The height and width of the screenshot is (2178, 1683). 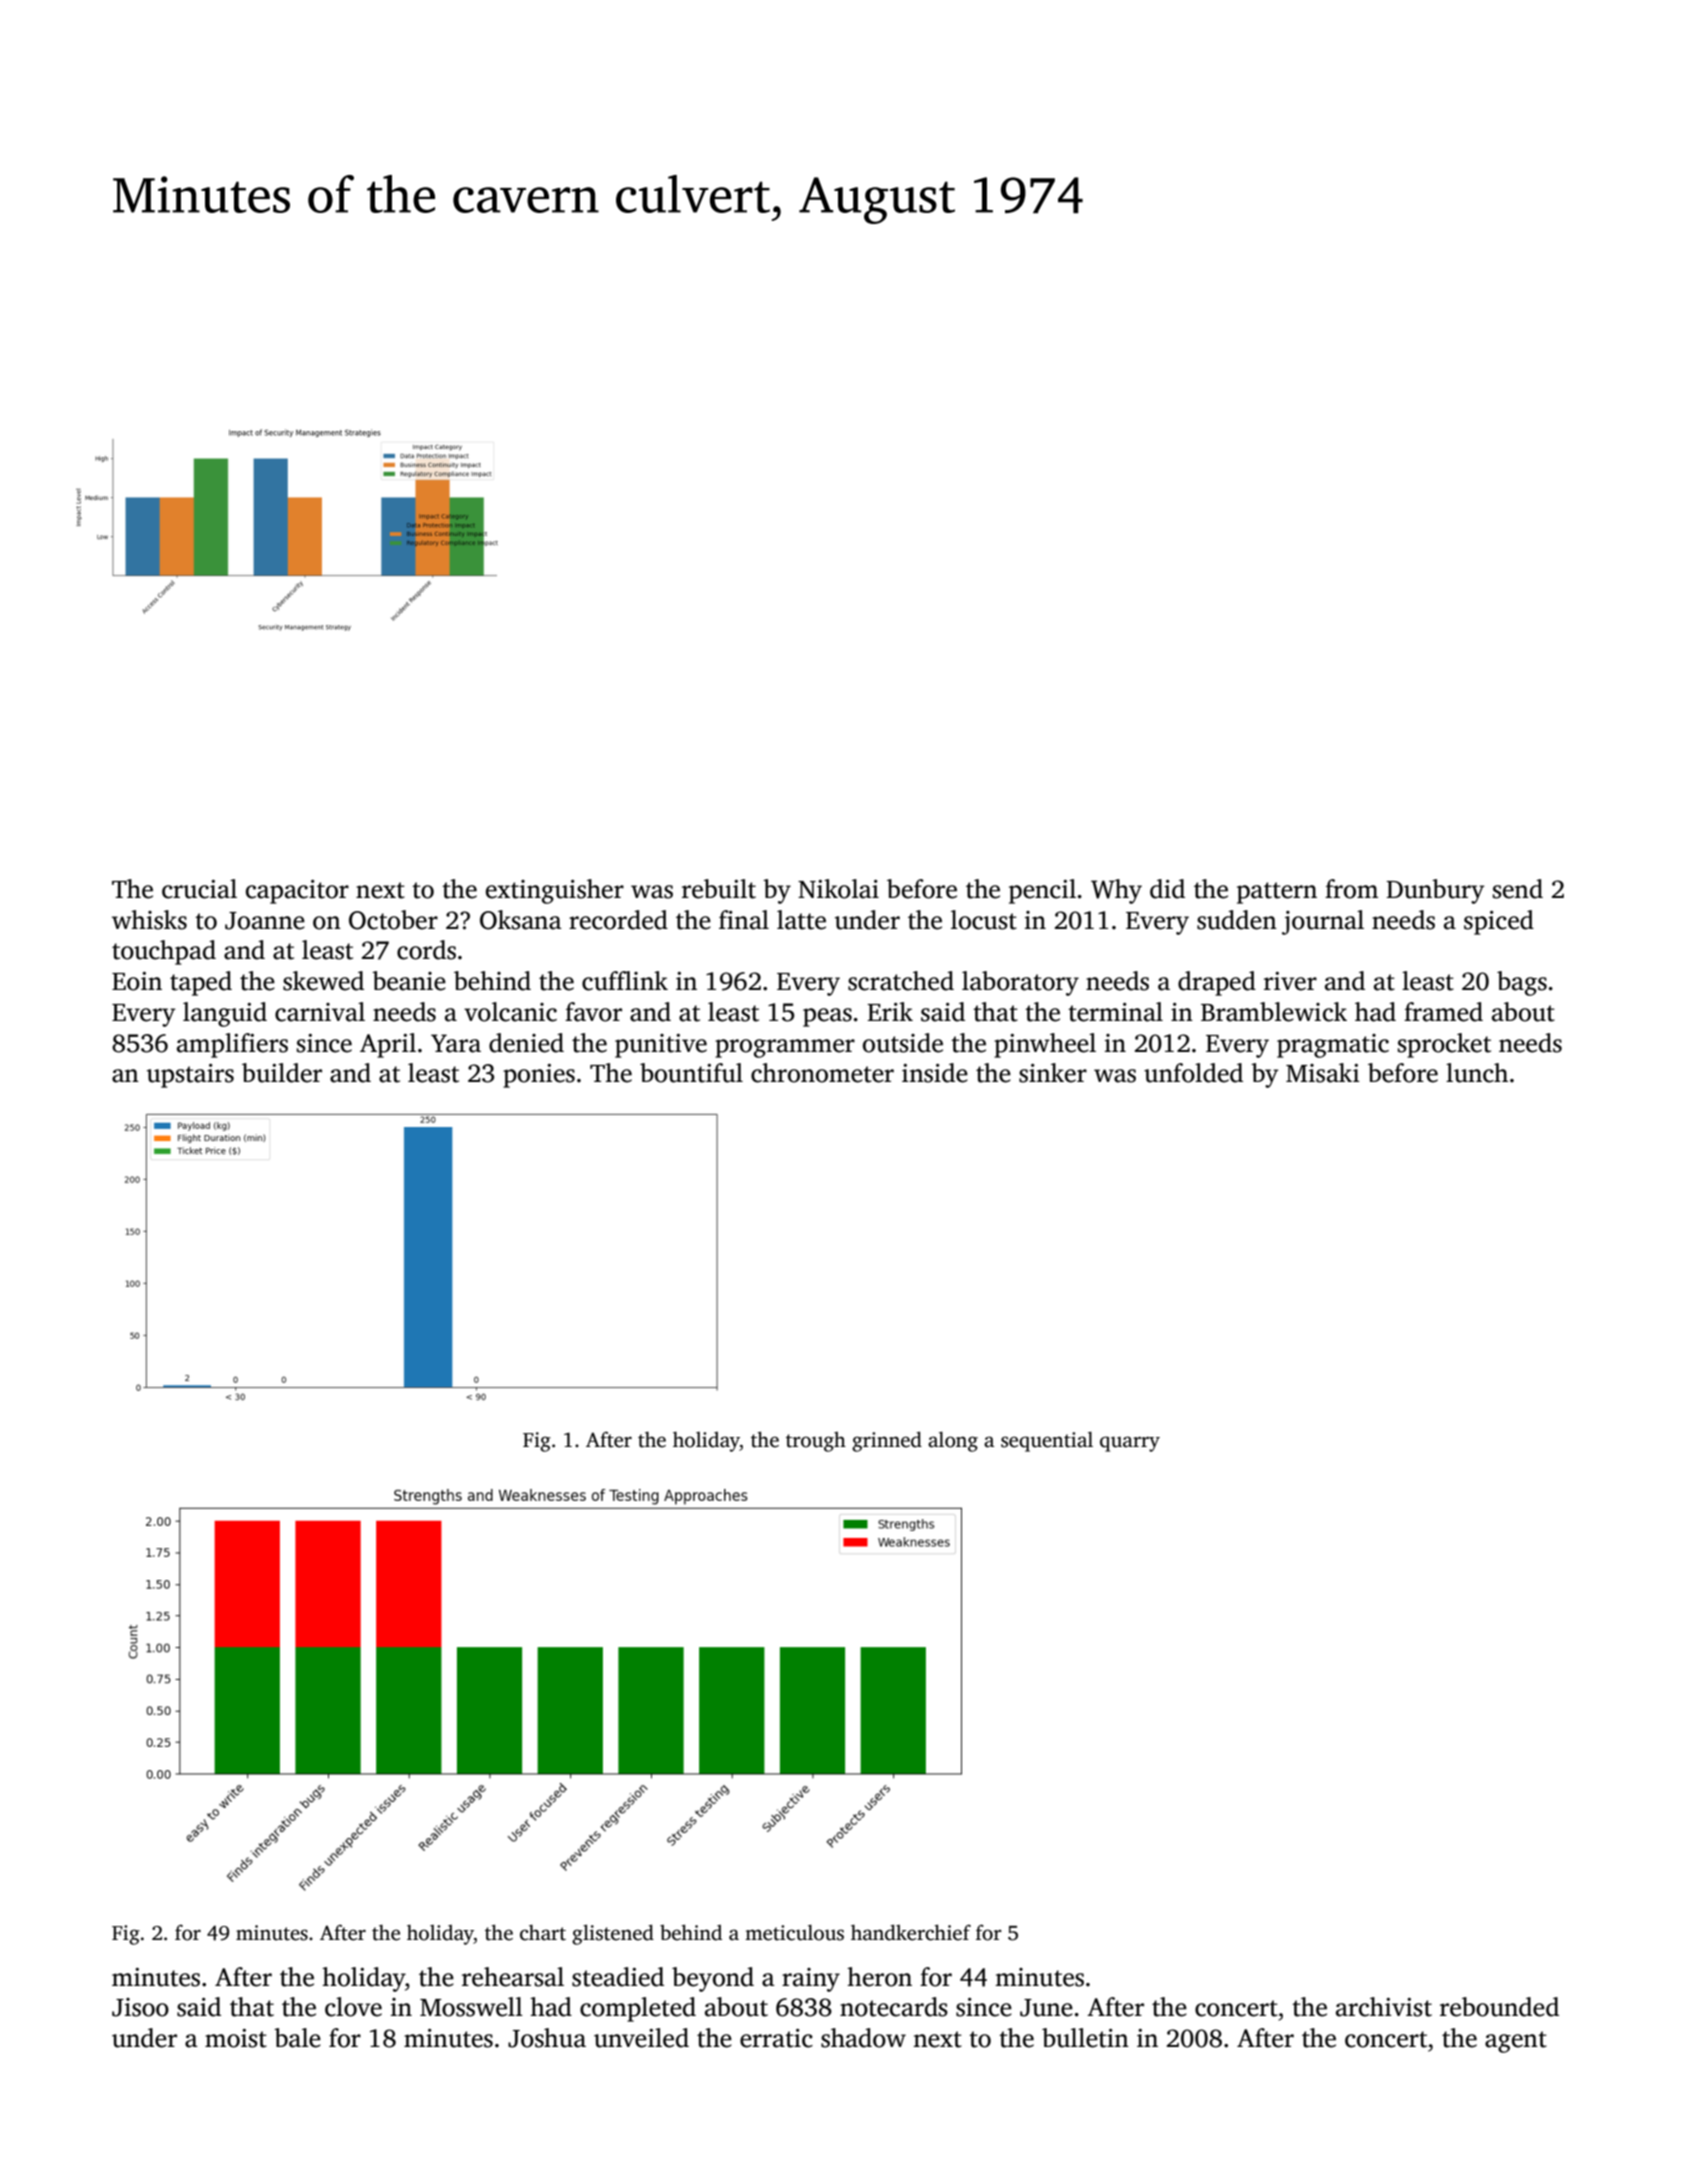 What do you see at coordinates (164, 952) in the screenshot?
I see `touchpad` at bounding box center [164, 952].
